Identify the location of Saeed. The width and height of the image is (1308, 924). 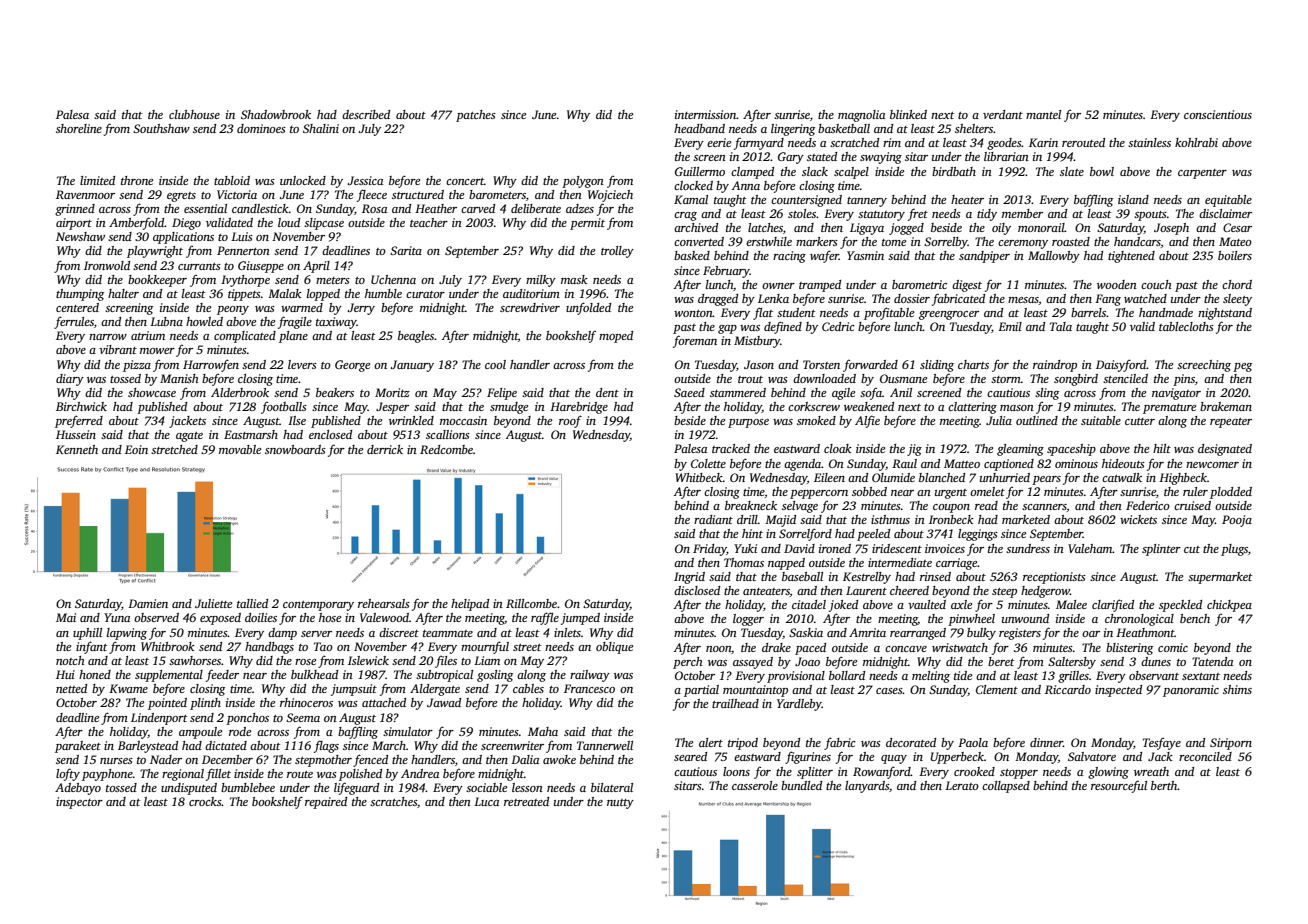
(689, 392).
